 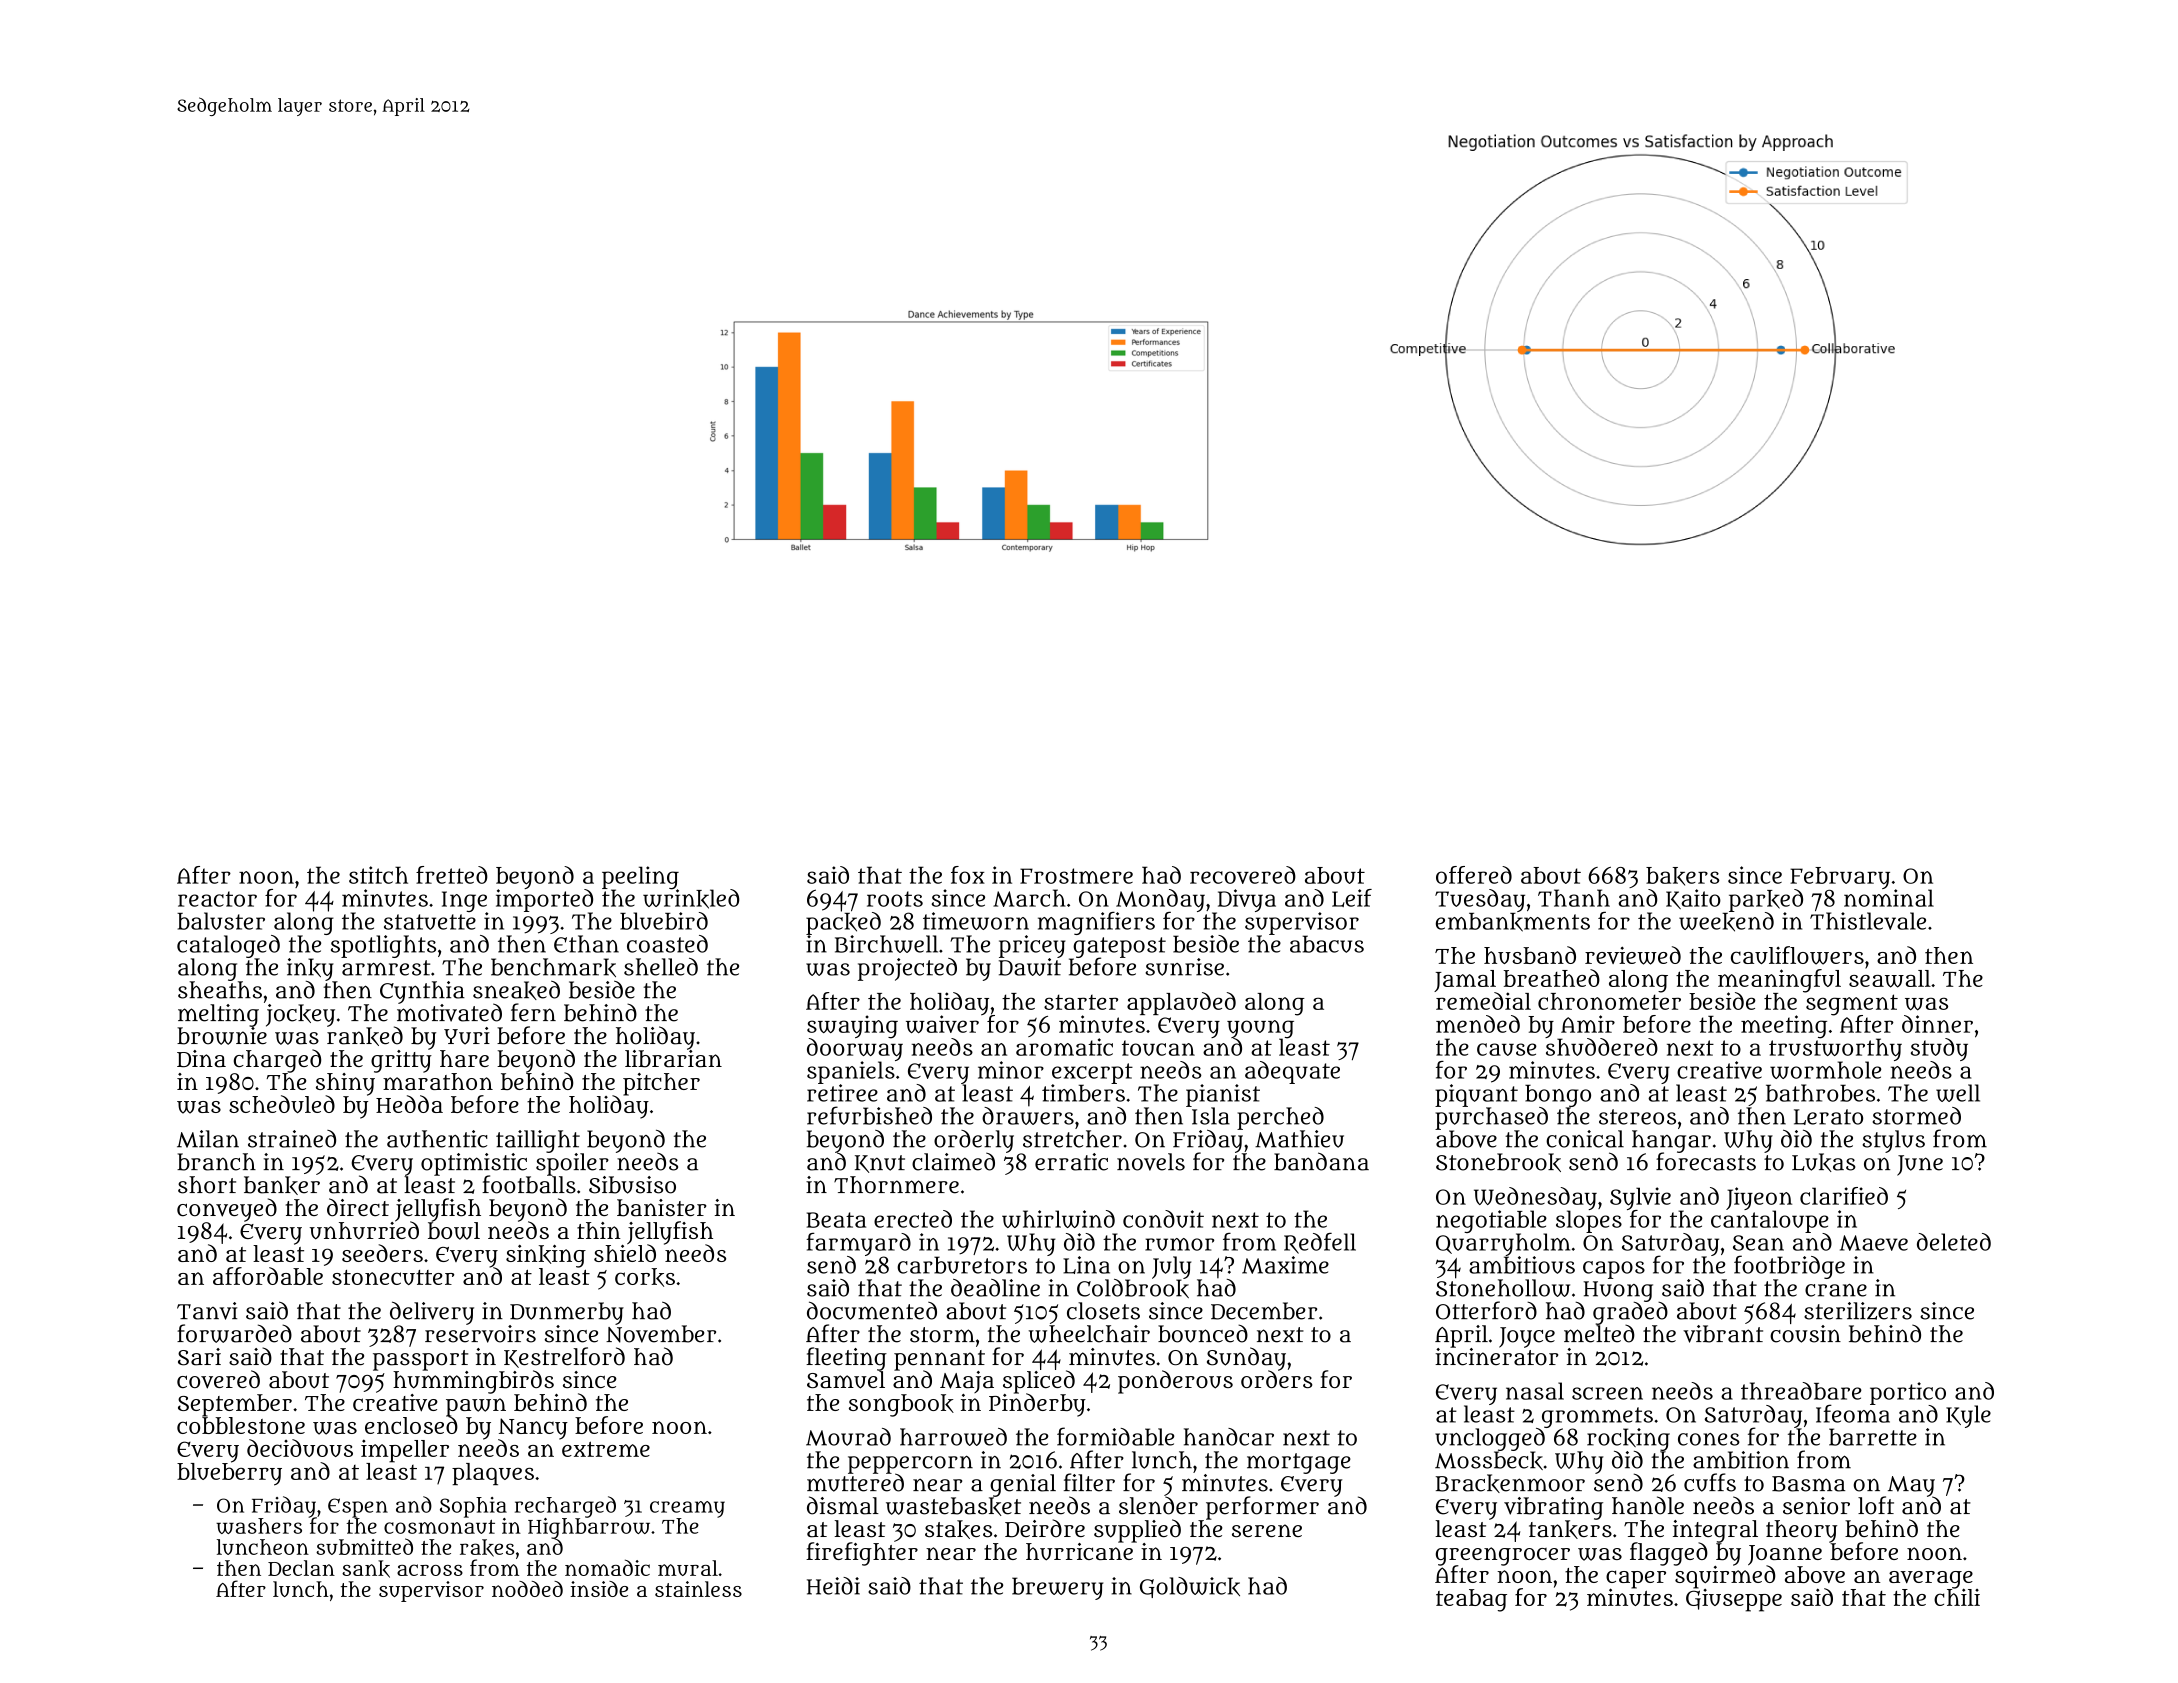 I want to click on forwarded, so click(x=234, y=1333).
